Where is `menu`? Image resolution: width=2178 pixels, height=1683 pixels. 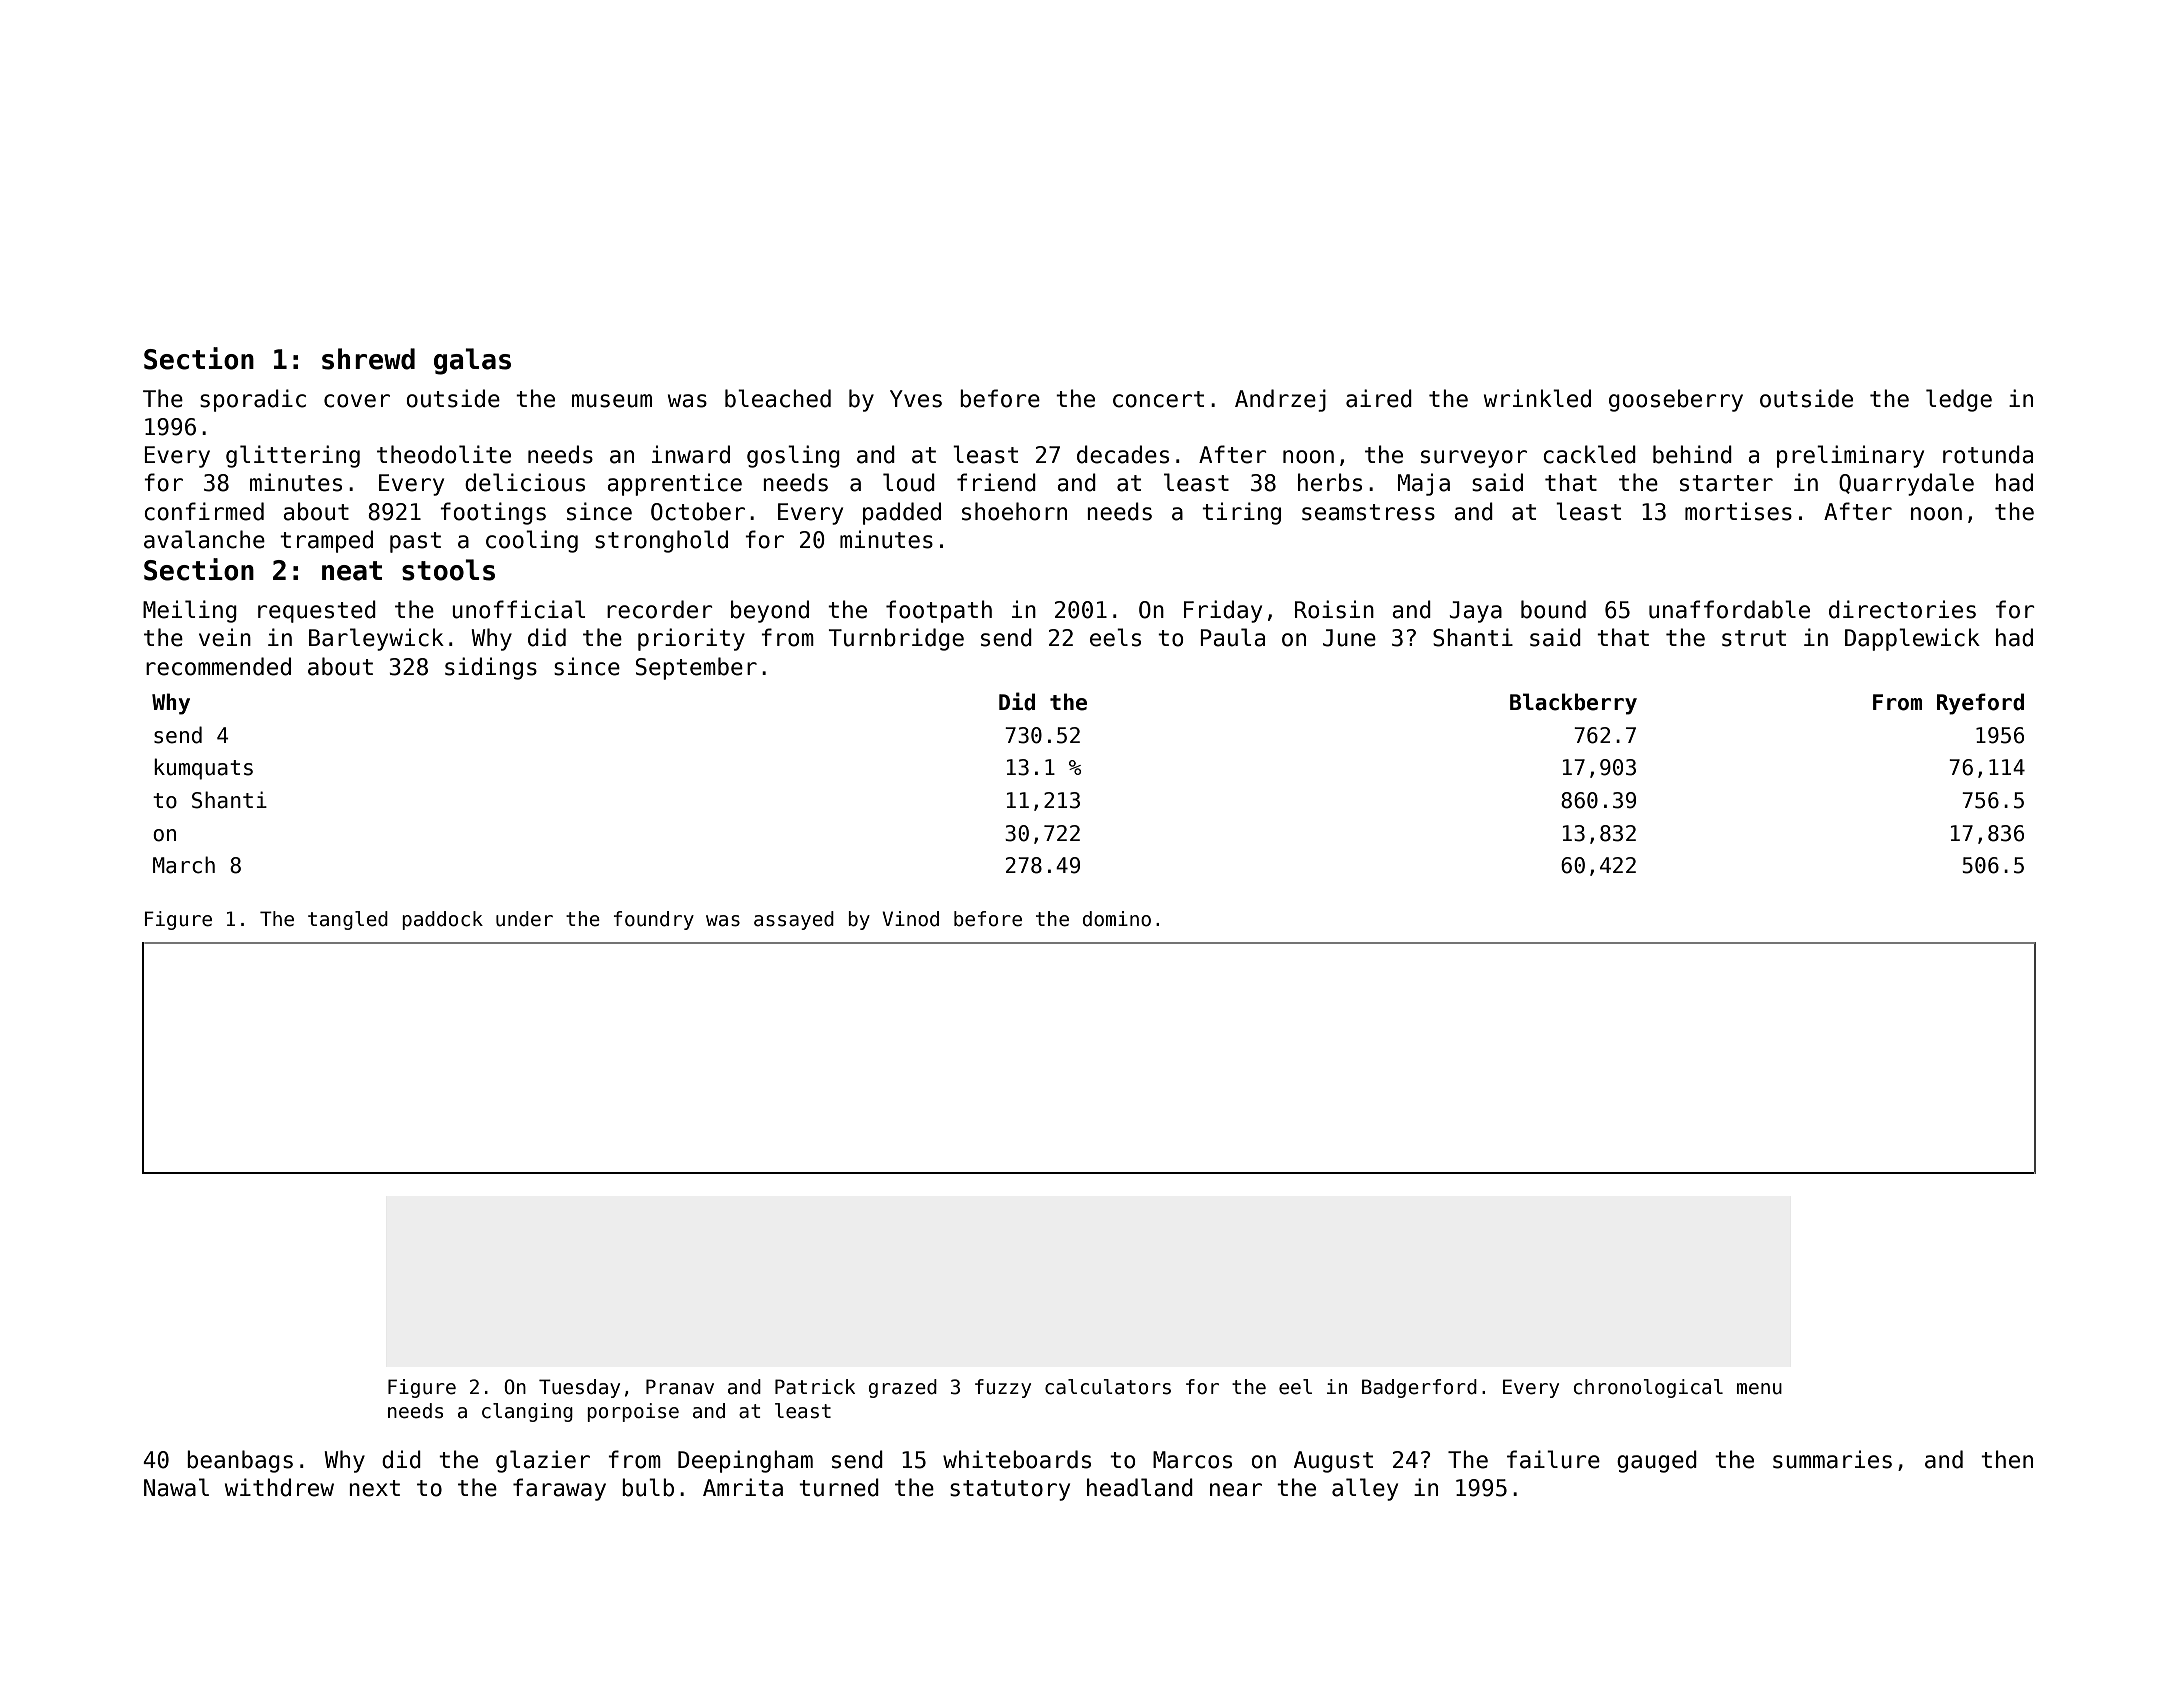 menu is located at coordinates (1759, 1389).
